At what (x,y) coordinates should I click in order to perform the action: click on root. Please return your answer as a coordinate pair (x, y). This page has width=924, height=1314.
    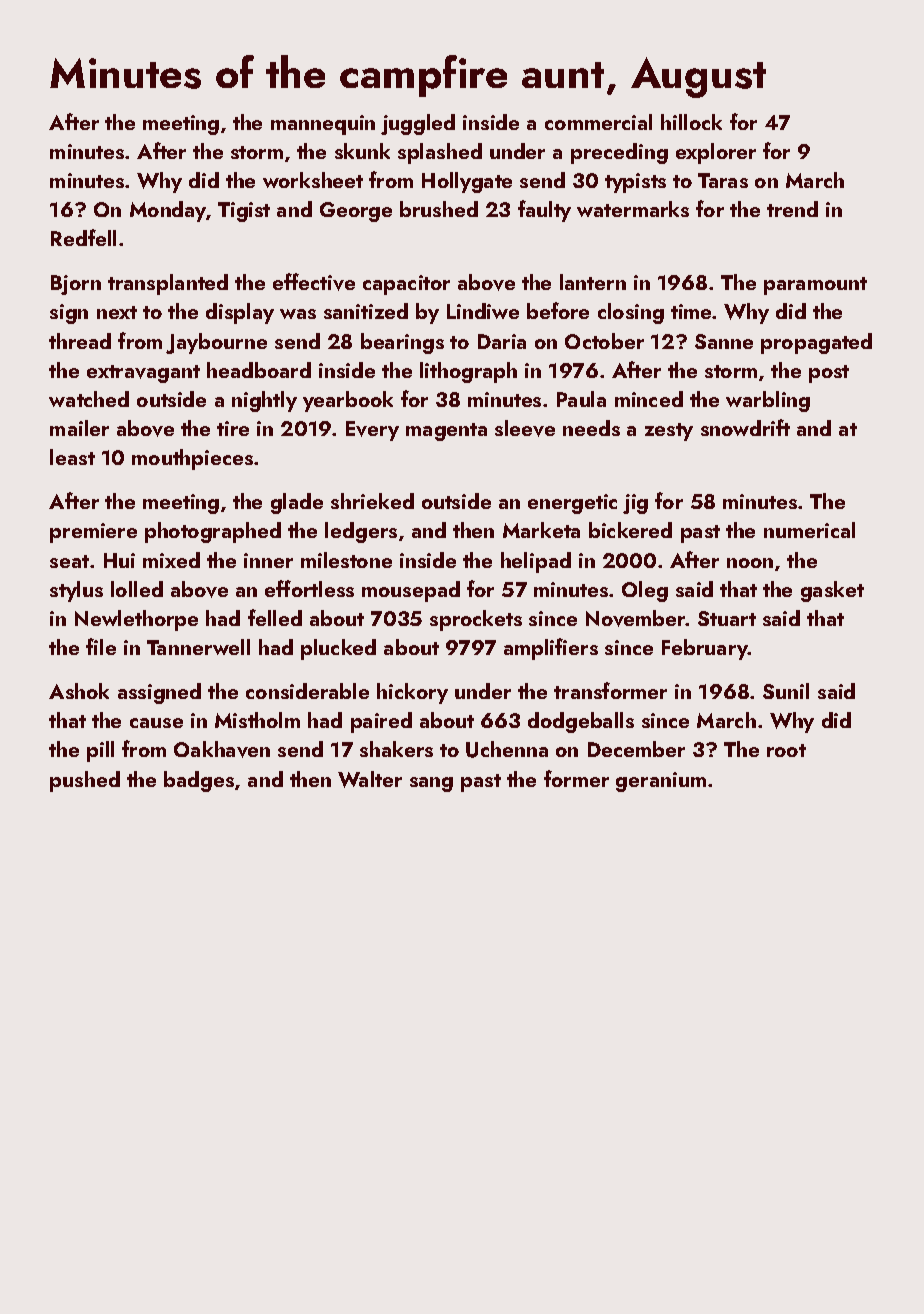
    Looking at the image, I should click on (786, 750).
